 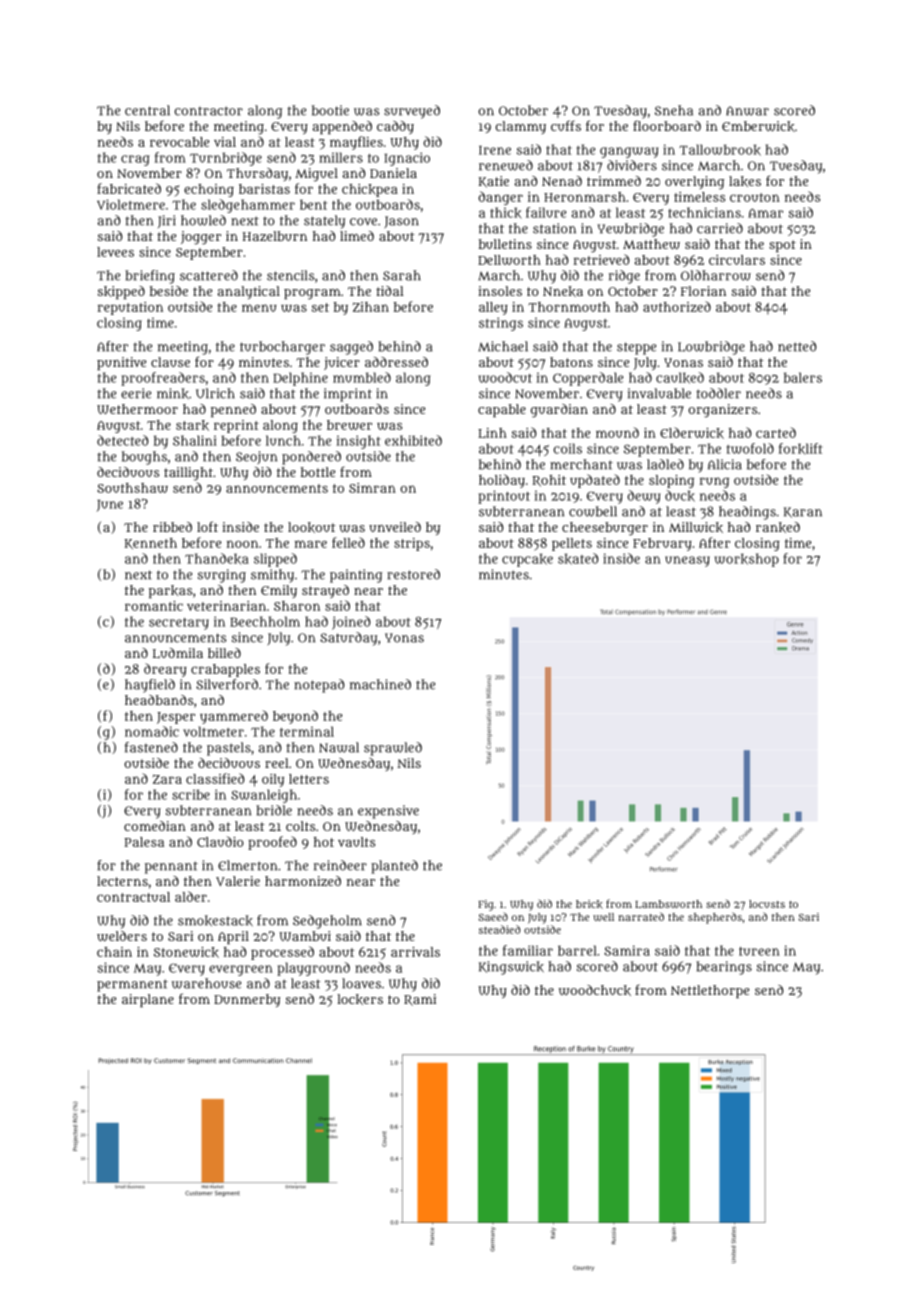 I want to click on vaults, so click(x=356, y=842).
